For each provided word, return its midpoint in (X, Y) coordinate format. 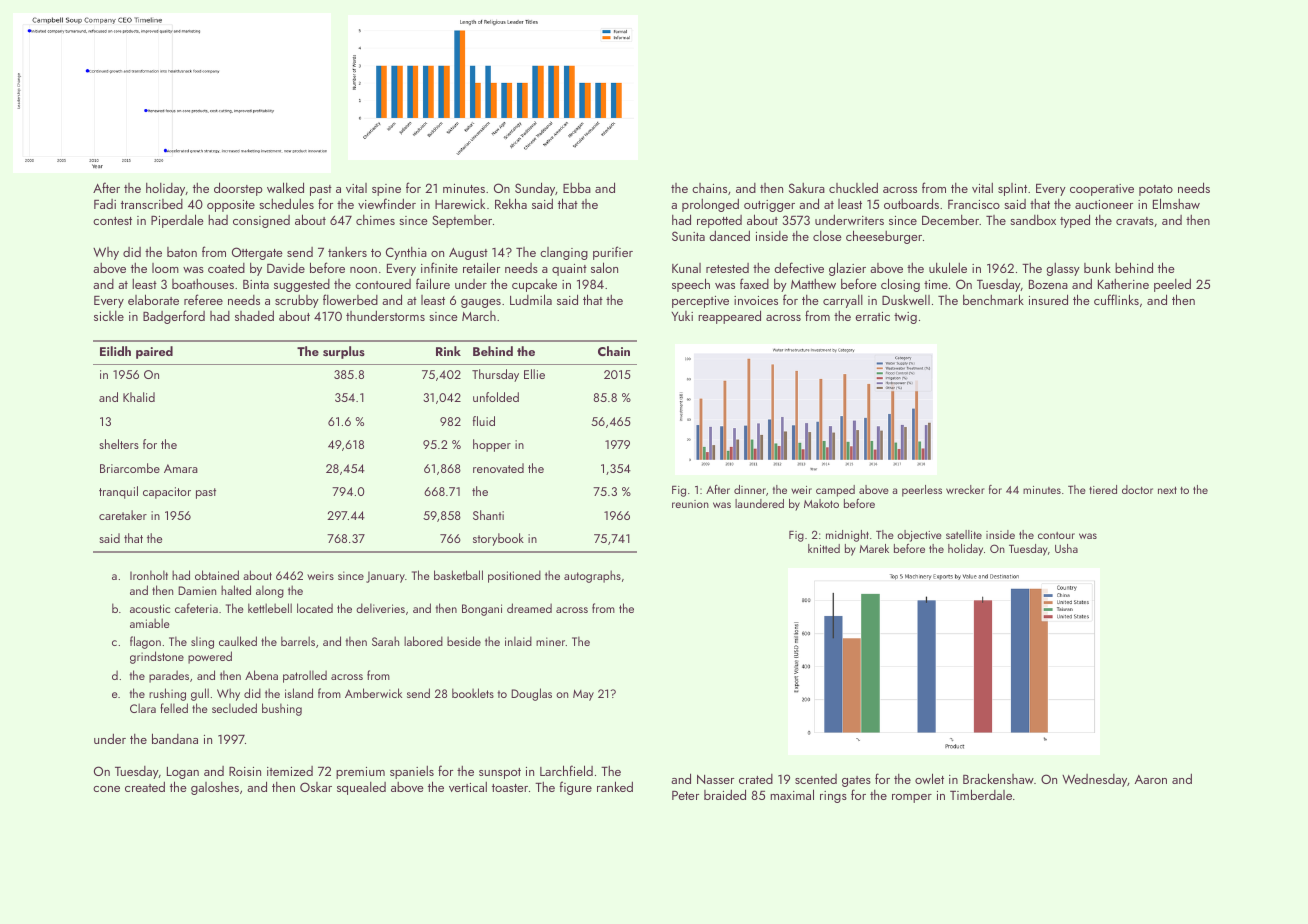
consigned (261, 221)
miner (550, 641)
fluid (484, 421)
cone (106, 789)
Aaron (1151, 779)
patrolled (305, 676)
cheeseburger (884, 237)
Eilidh (115, 351)
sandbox (1033, 220)
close (827, 236)
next (1167, 490)
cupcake (534, 285)
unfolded (496, 397)
